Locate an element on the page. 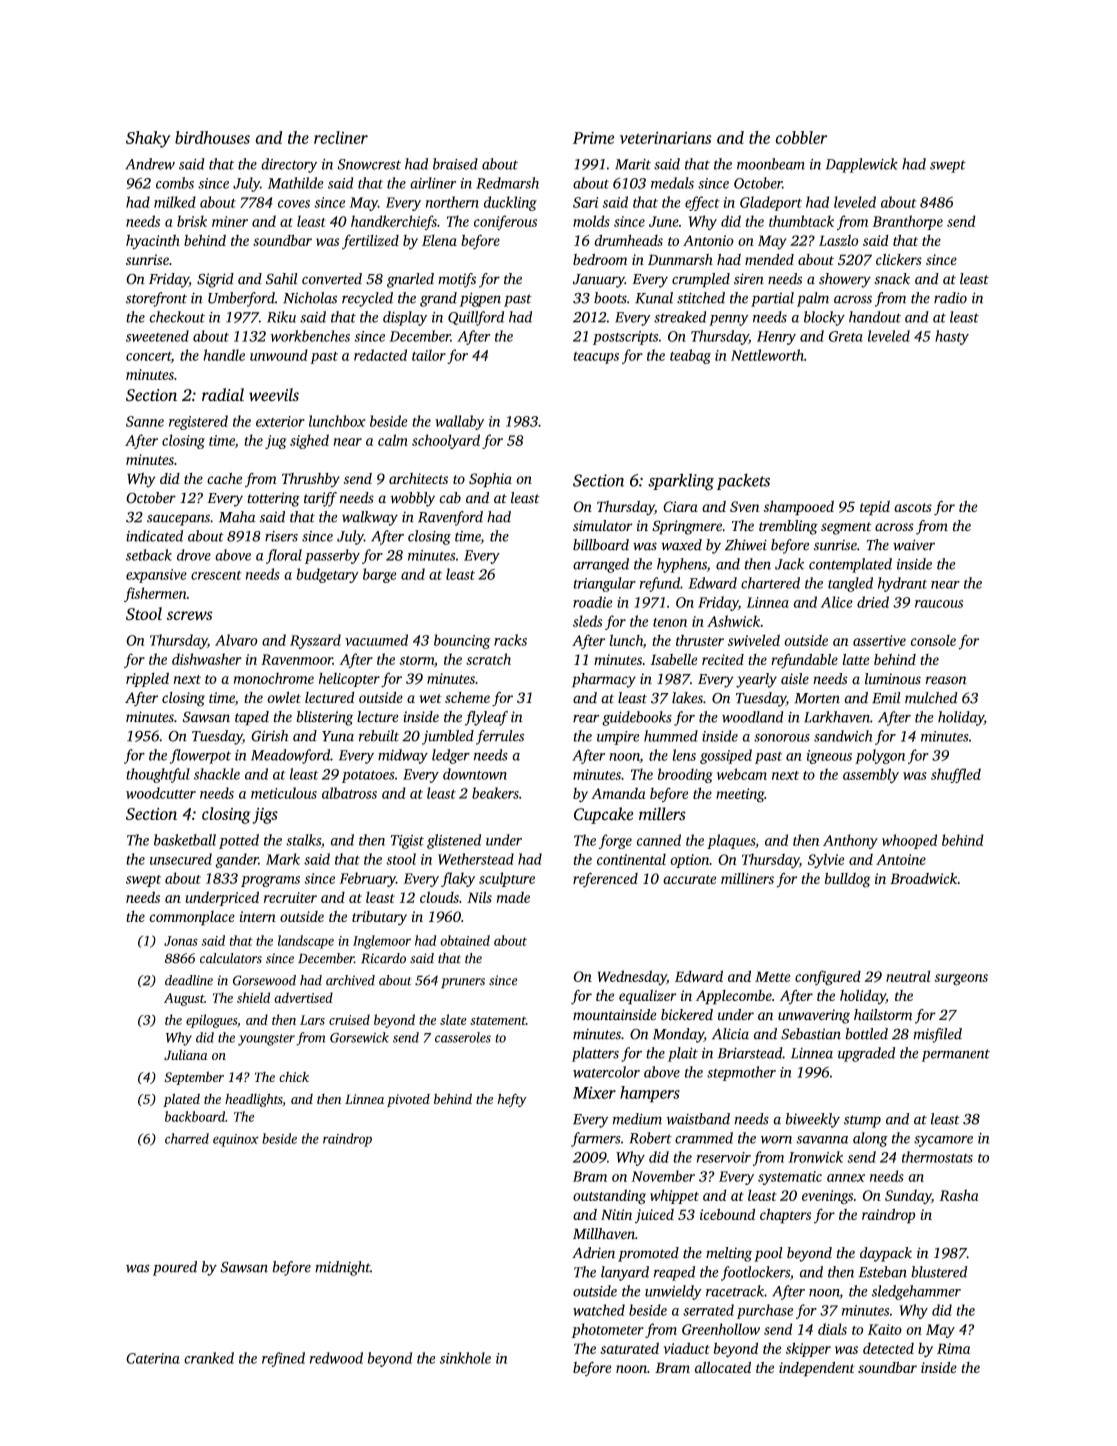 This image has width=1117, height=1446. drove is located at coordinates (194, 555).
